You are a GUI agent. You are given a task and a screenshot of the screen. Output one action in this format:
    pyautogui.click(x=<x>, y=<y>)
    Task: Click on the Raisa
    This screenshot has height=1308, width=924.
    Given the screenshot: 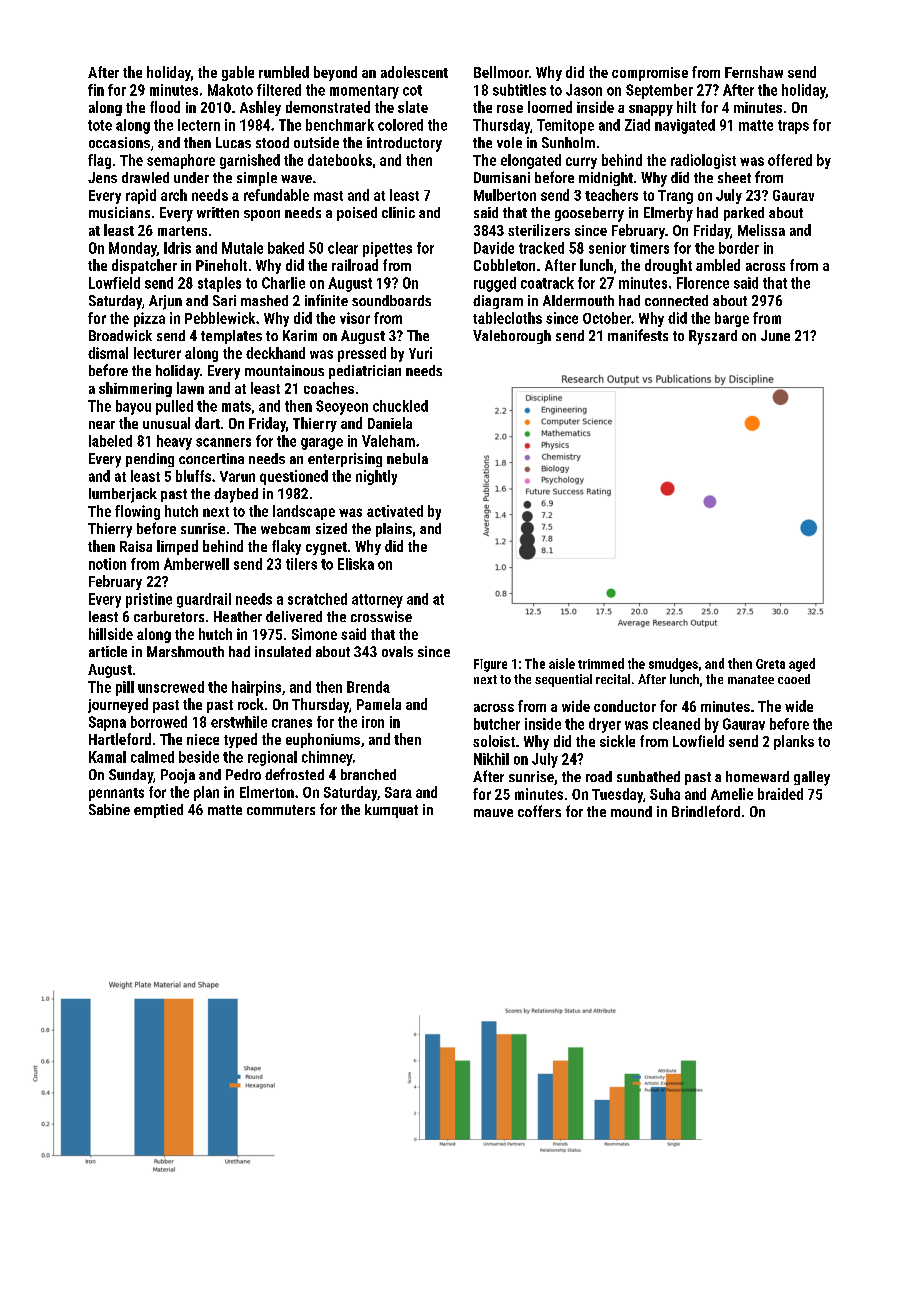 What is the action you would take?
    pyautogui.click(x=136, y=546)
